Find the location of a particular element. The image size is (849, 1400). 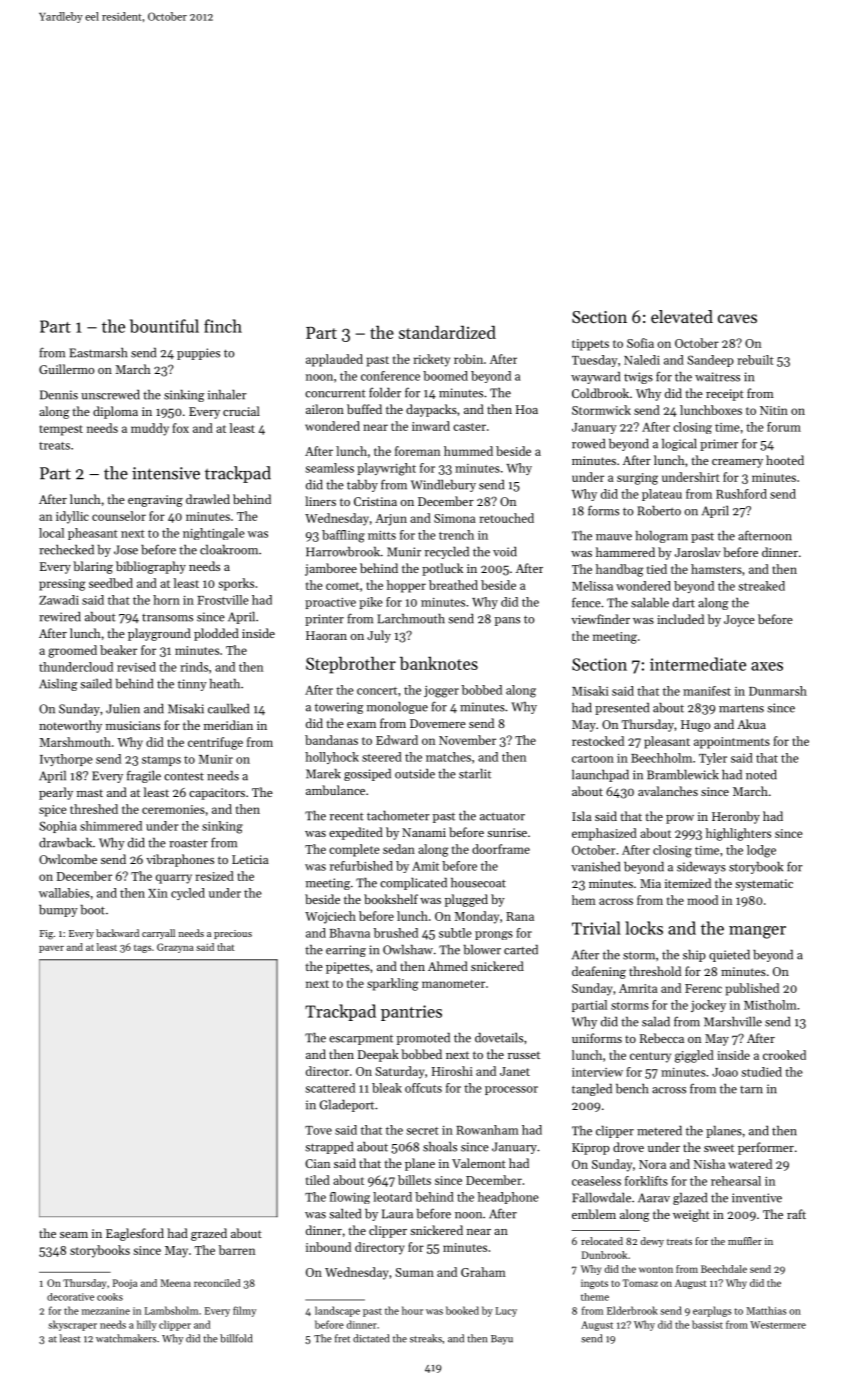

Lucy is located at coordinates (506, 1312).
